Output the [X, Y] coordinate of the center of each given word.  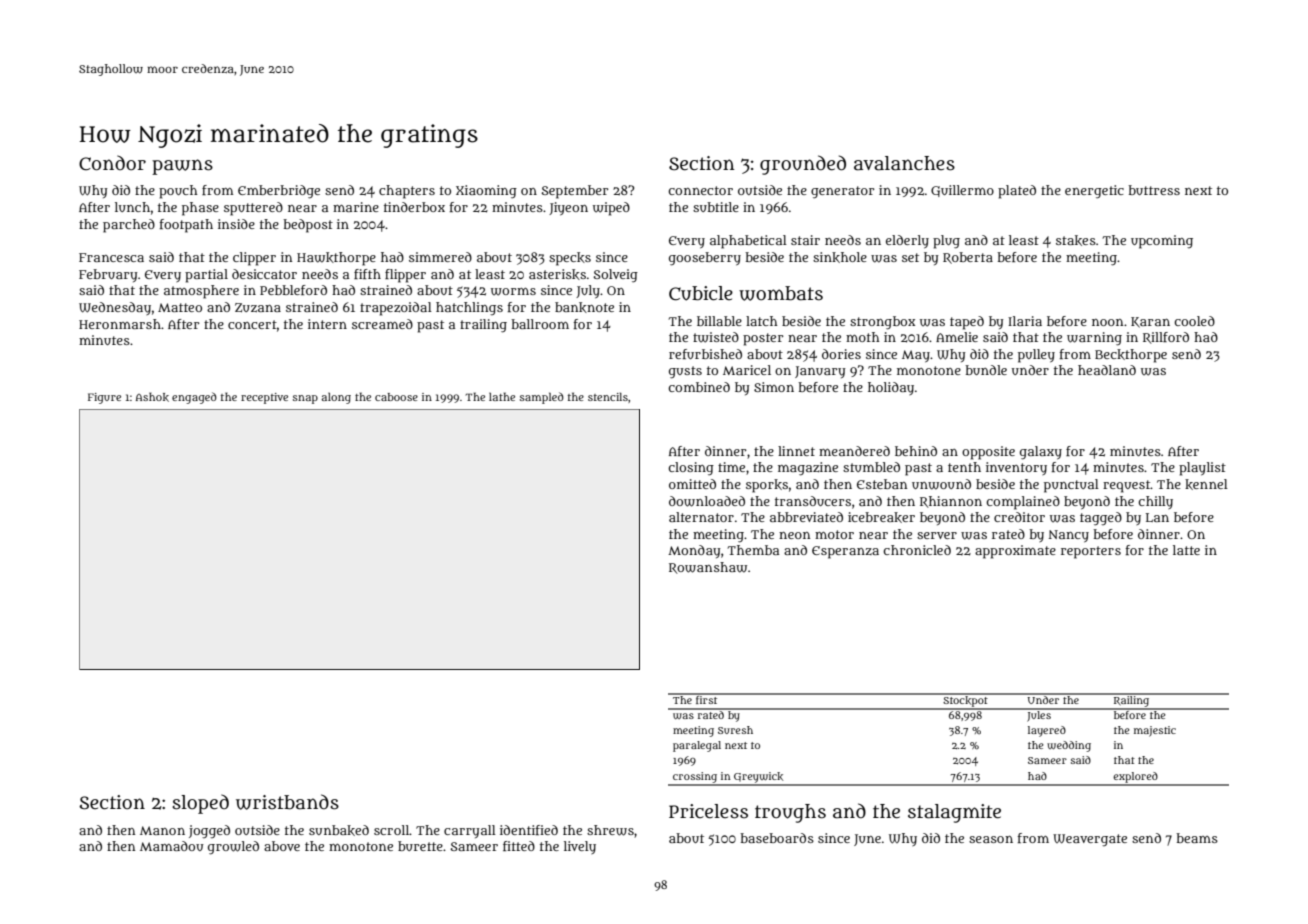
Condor [112, 163]
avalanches [904, 163]
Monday [694, 551]
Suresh [735, 730]
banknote [584, 307]
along [336, 398]
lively [580, 847]
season [991, 839]
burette [420, 846]
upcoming [1162, 242]
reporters [1091, 552]
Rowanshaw [708, 568]
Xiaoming [486, 192]
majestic [1155, 731]
